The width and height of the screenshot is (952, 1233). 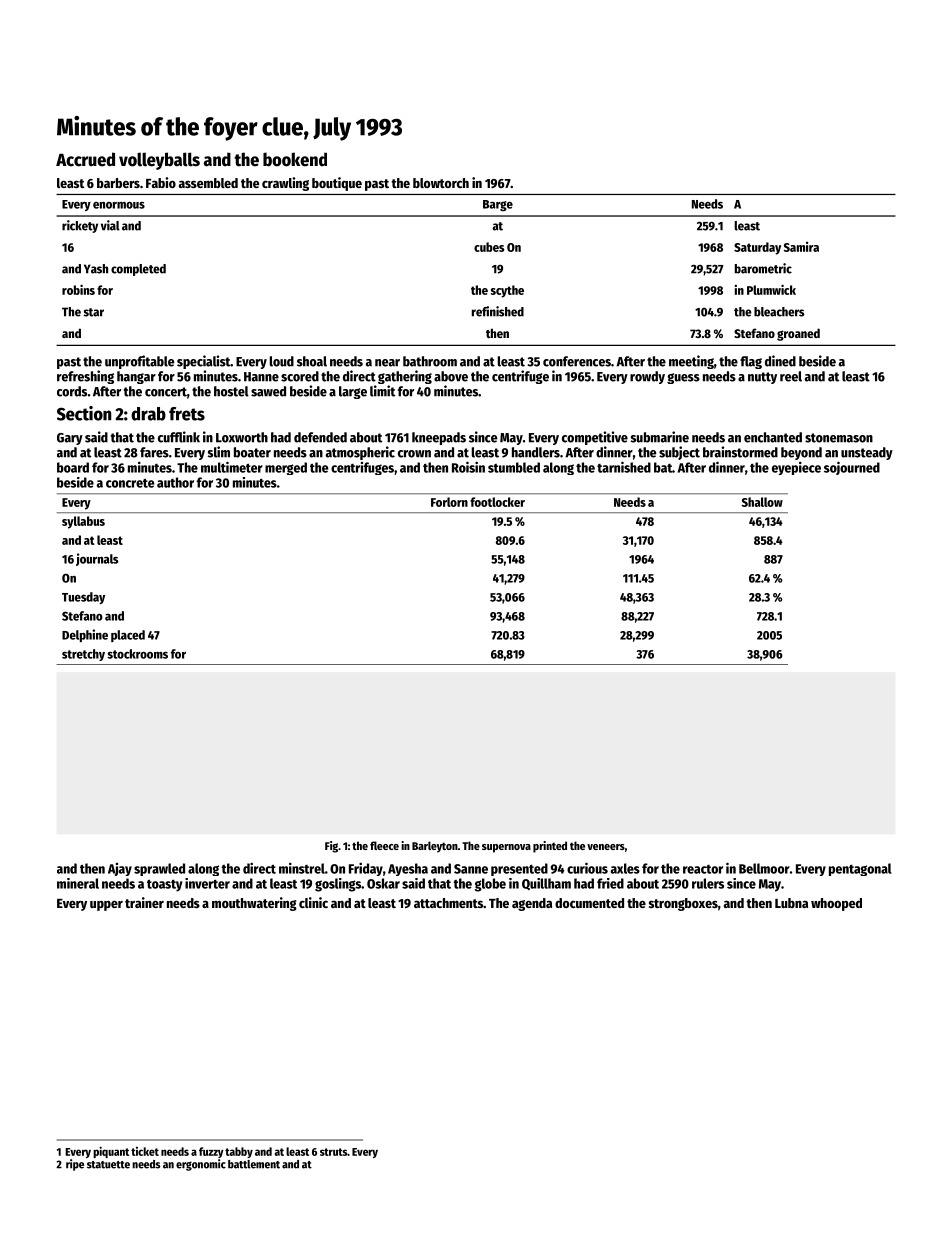 What do you see at coordinates (83, 655) in the screenshot?
I see `stretchy` at bounding box center [83, 655].
